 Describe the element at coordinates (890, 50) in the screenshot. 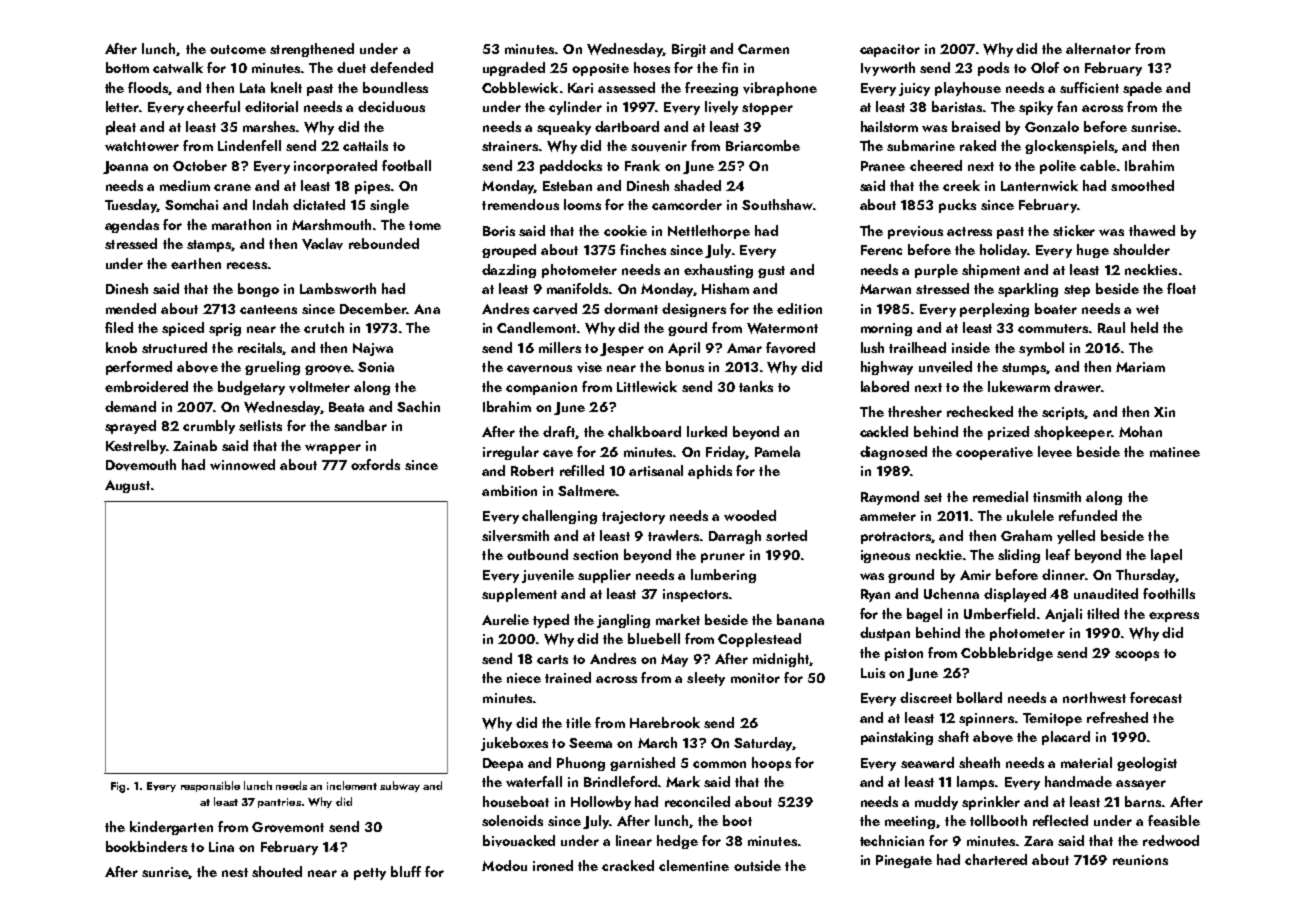

I see `capacitor` at that location.
